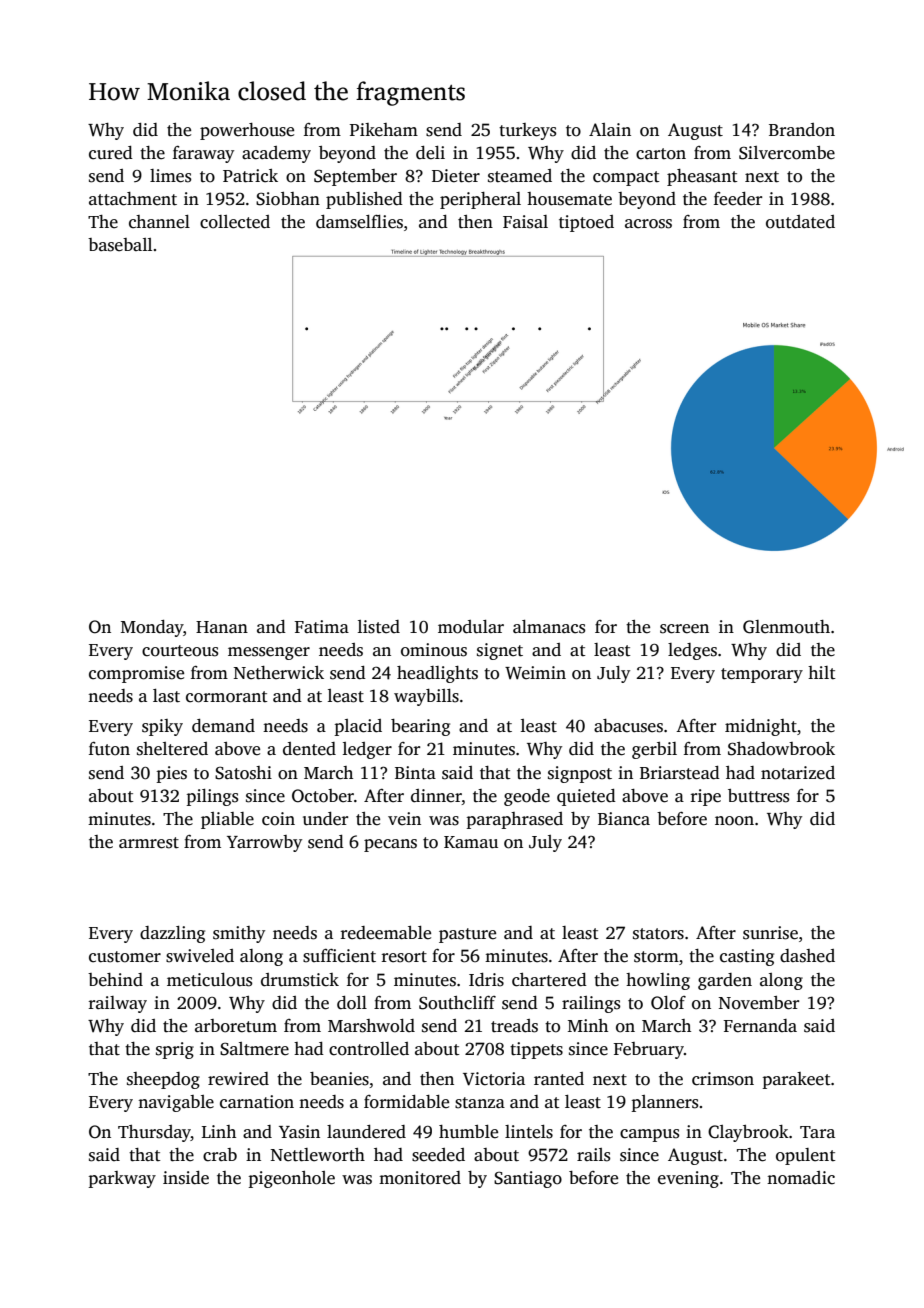 The width and height of the document is (924, 1308). What do you see at coordinates (738, 199) in the document?
I see `feeder` at bounding box center [738, 199].
